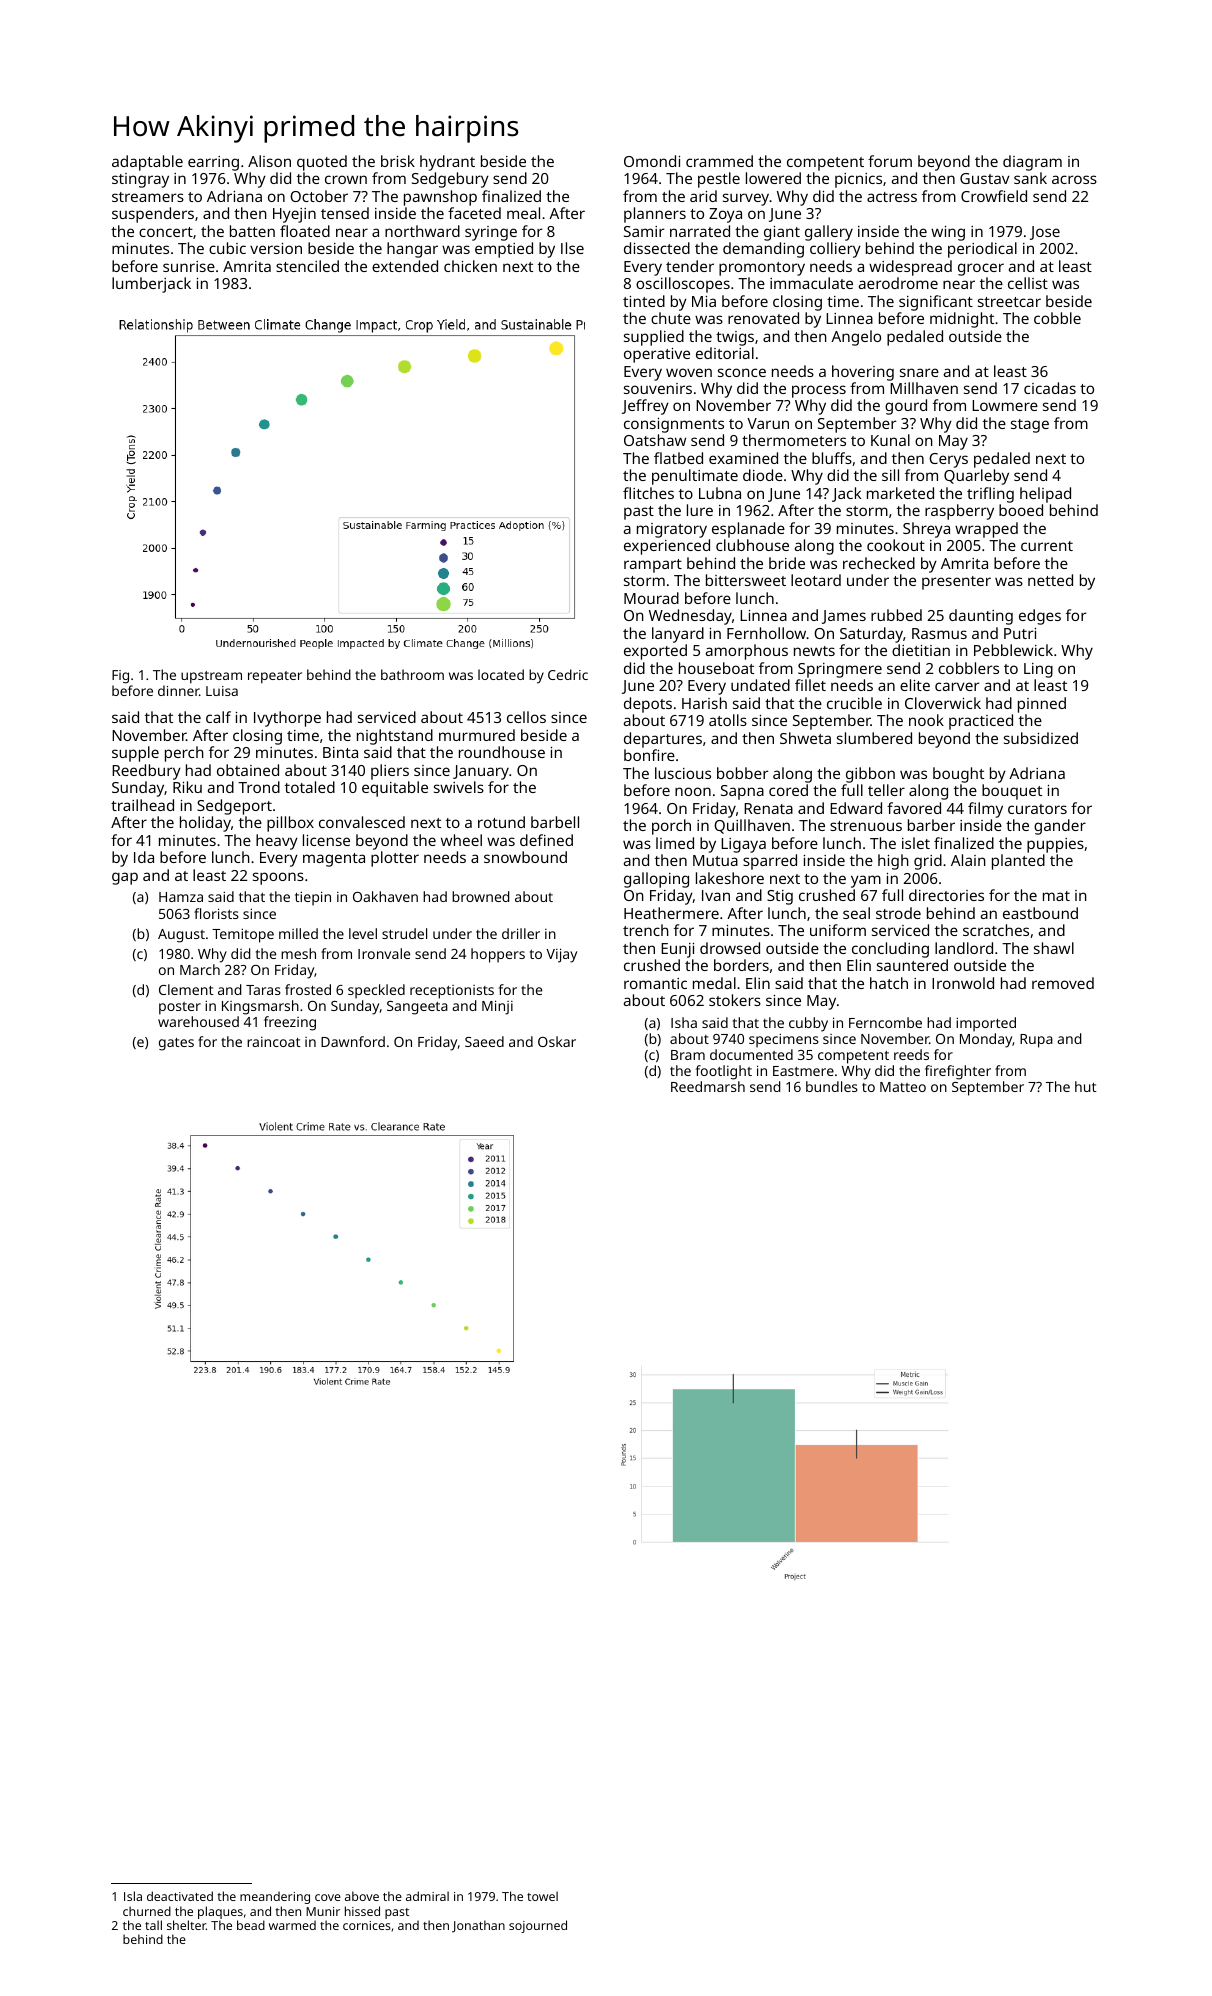  Describe the element at coordinates (275, 1897) in the screenshot. I see `meandering` at that location.
